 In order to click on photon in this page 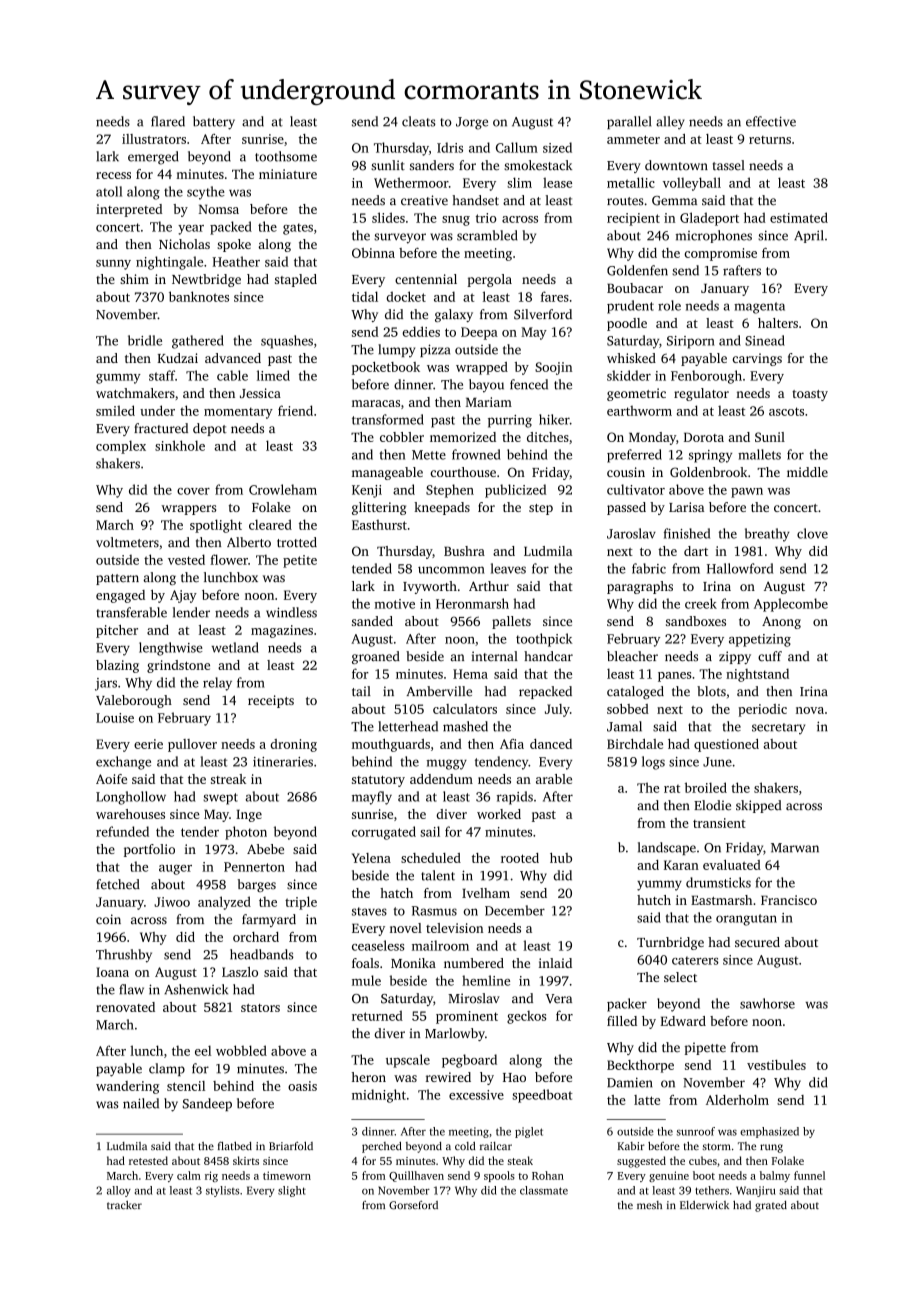, I will do `click(246, 833)`.
